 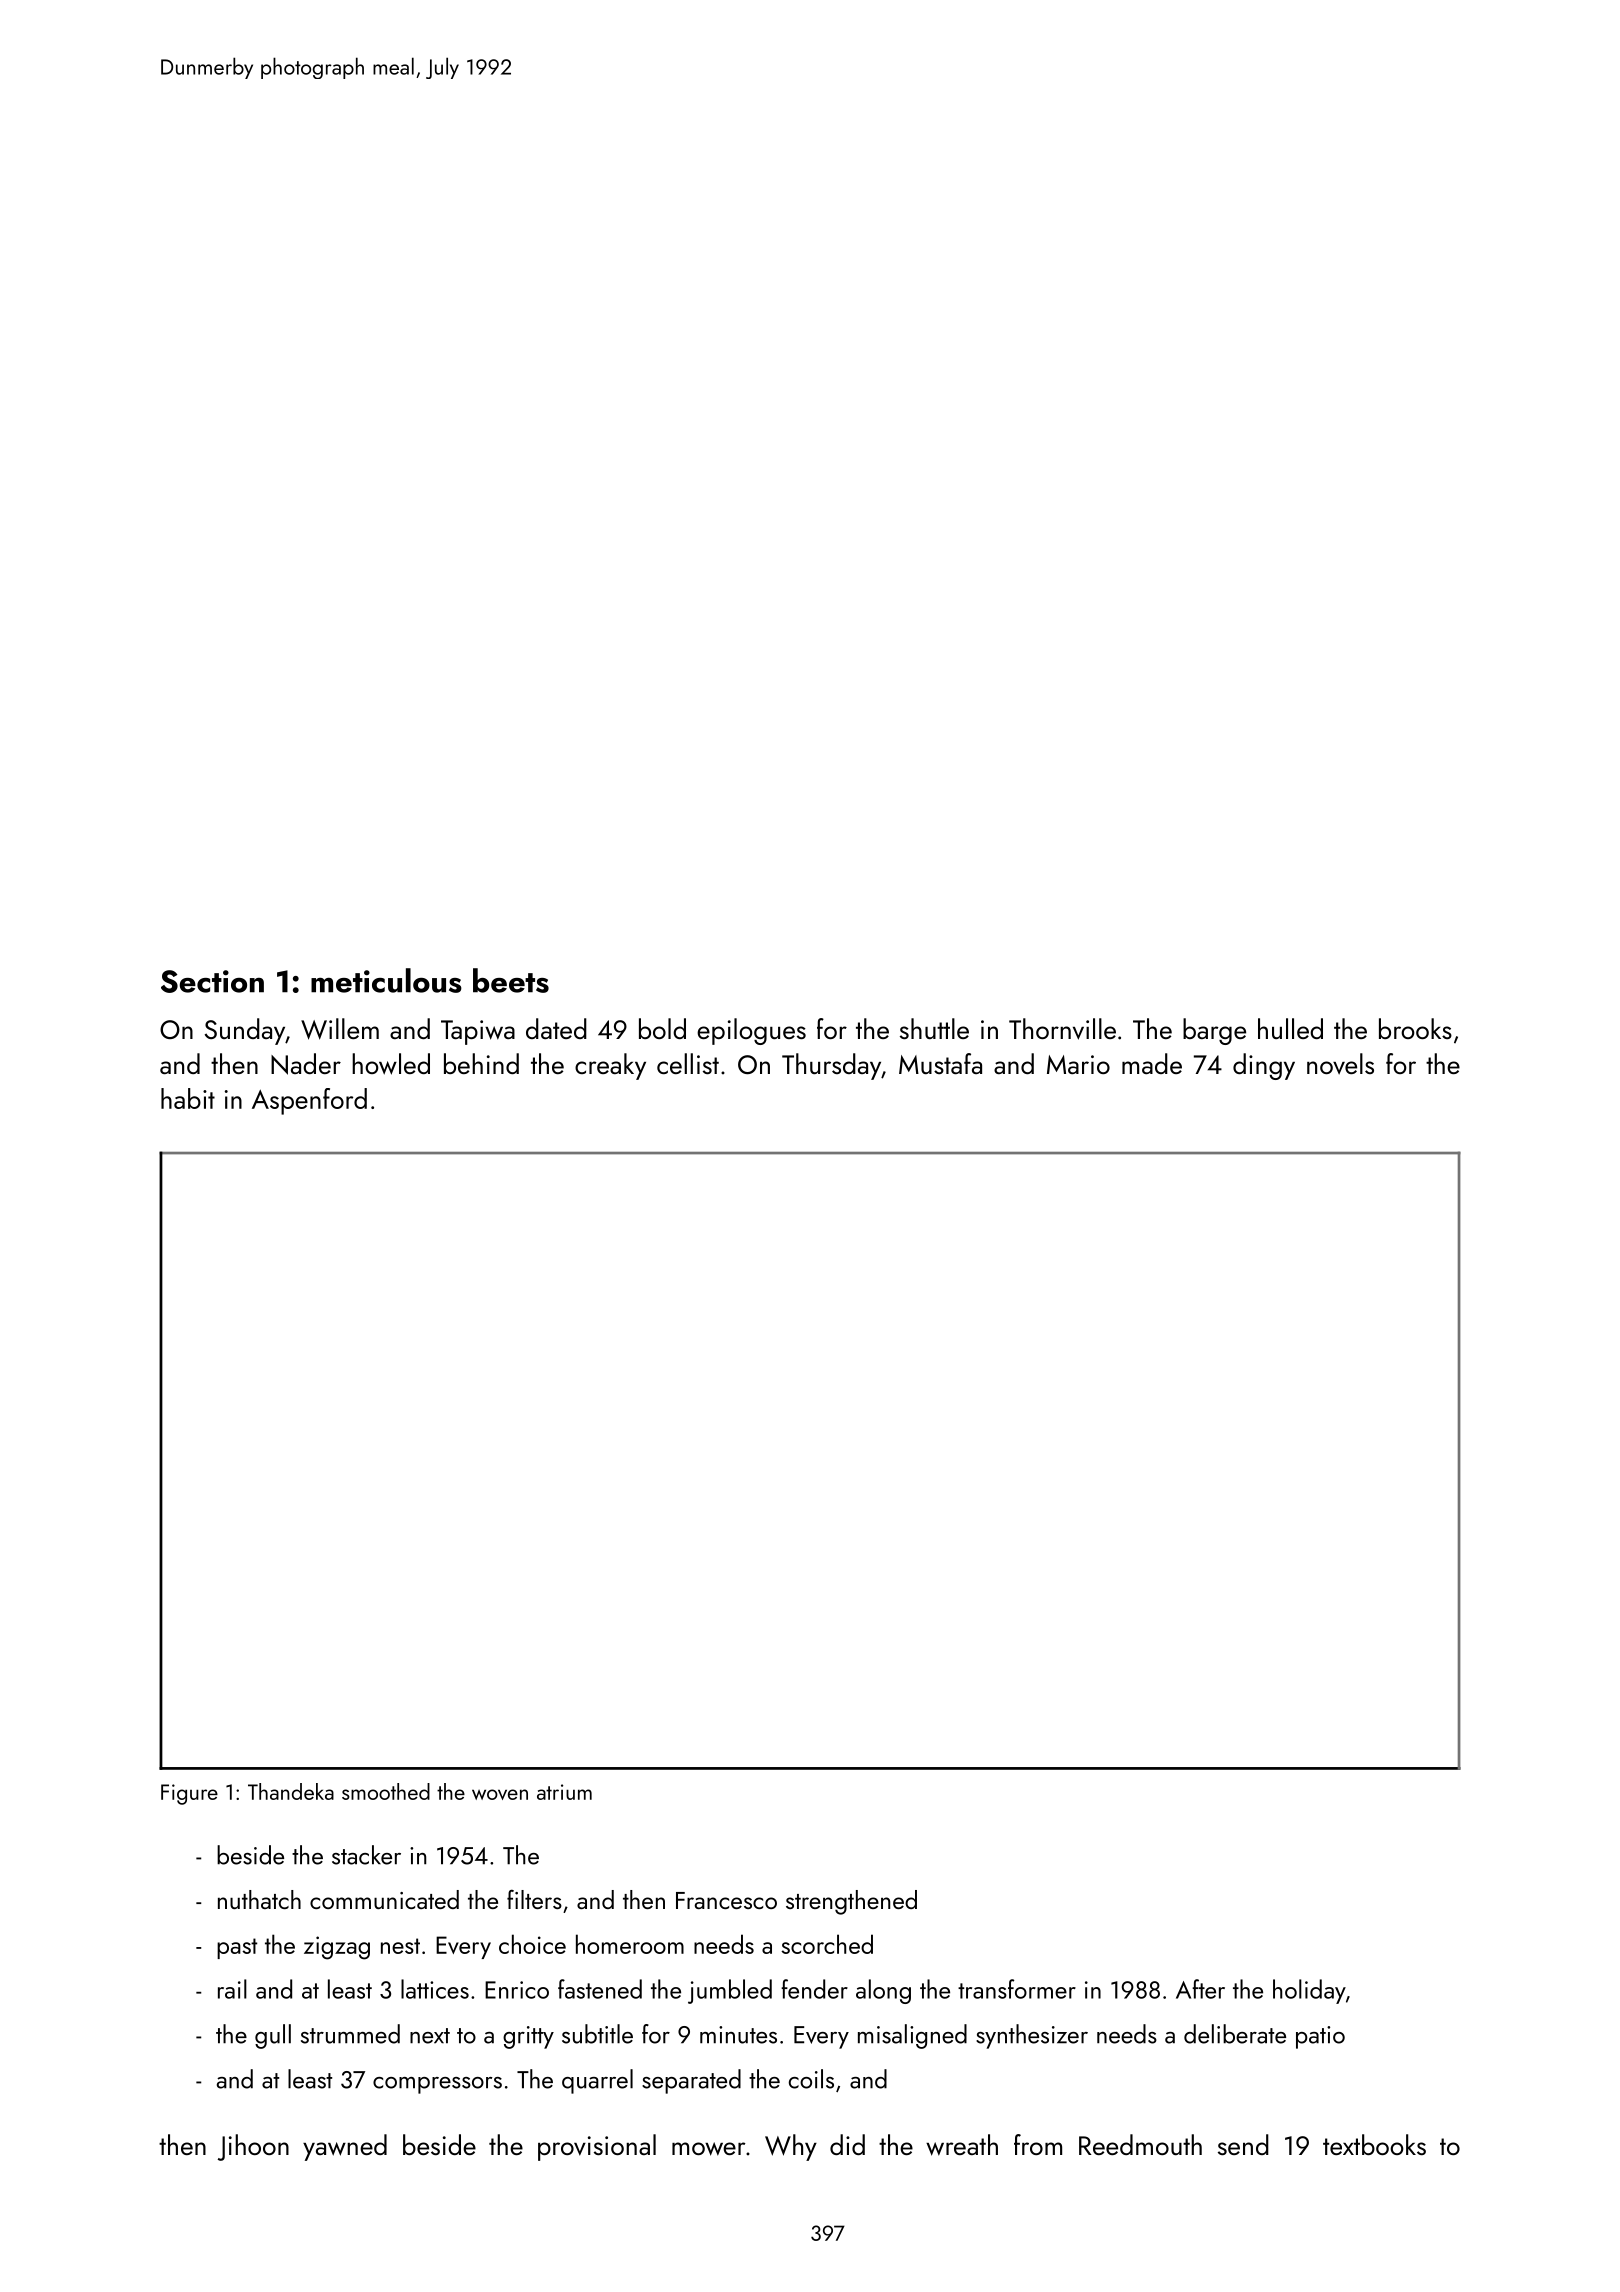 I want to click on atrium, so click(x=564, y=1792).
